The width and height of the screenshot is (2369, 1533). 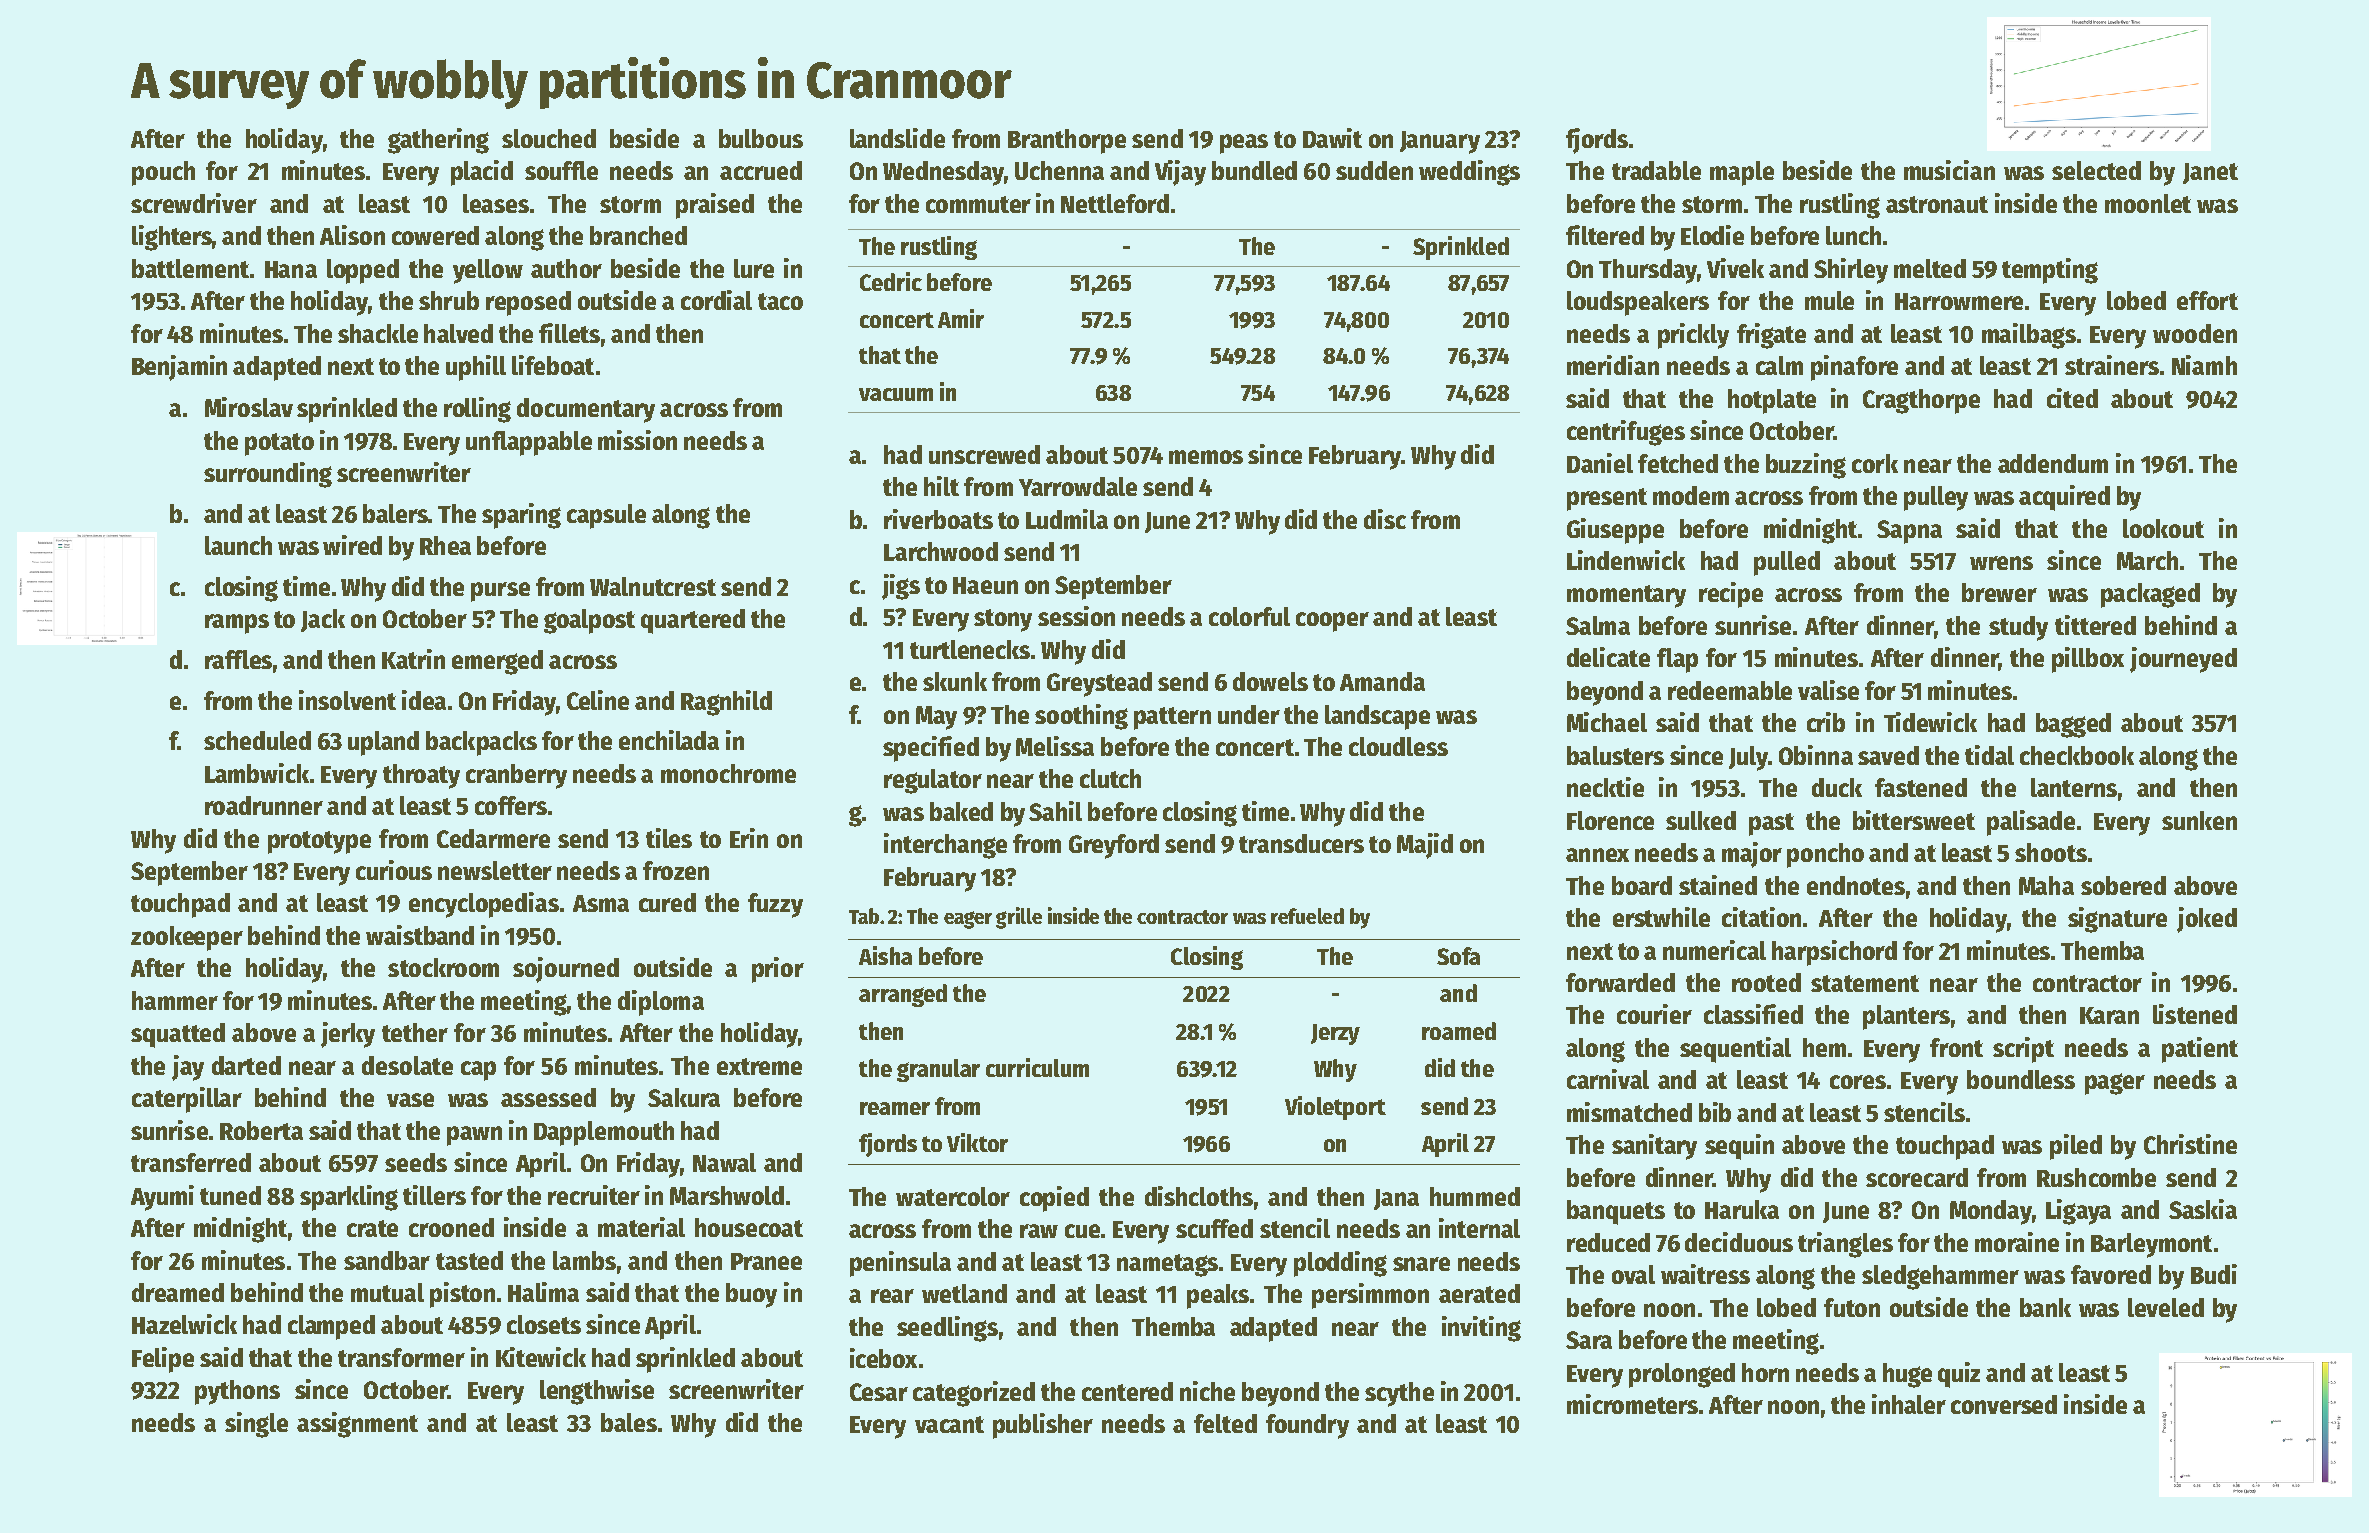 What do you see at coordinates (629, 1422) in the screenshot?
I see `bales` at bounding box center [629, 1422].
